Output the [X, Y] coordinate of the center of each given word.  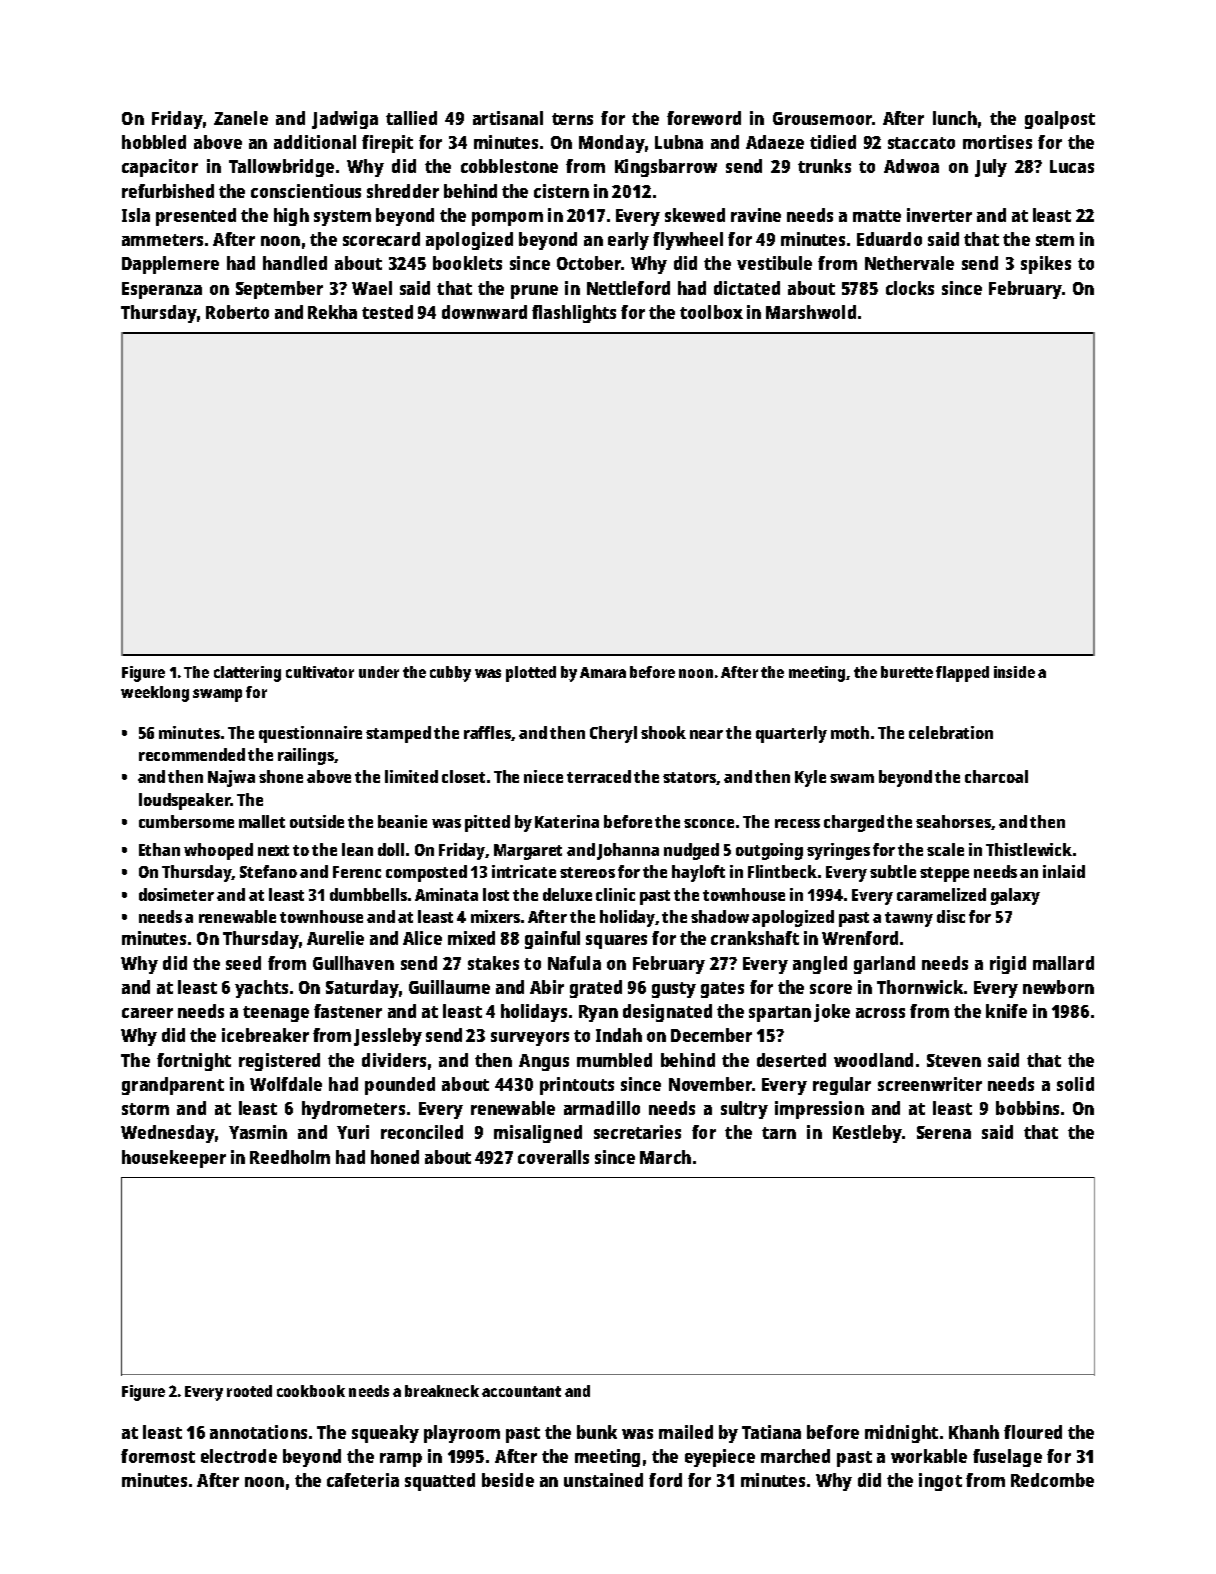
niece [543, 776]
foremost [158, 1456]
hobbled [154, 142]
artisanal [508, 118]
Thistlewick [1029, 849]
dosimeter [176, 894]
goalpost [1060, 120]
